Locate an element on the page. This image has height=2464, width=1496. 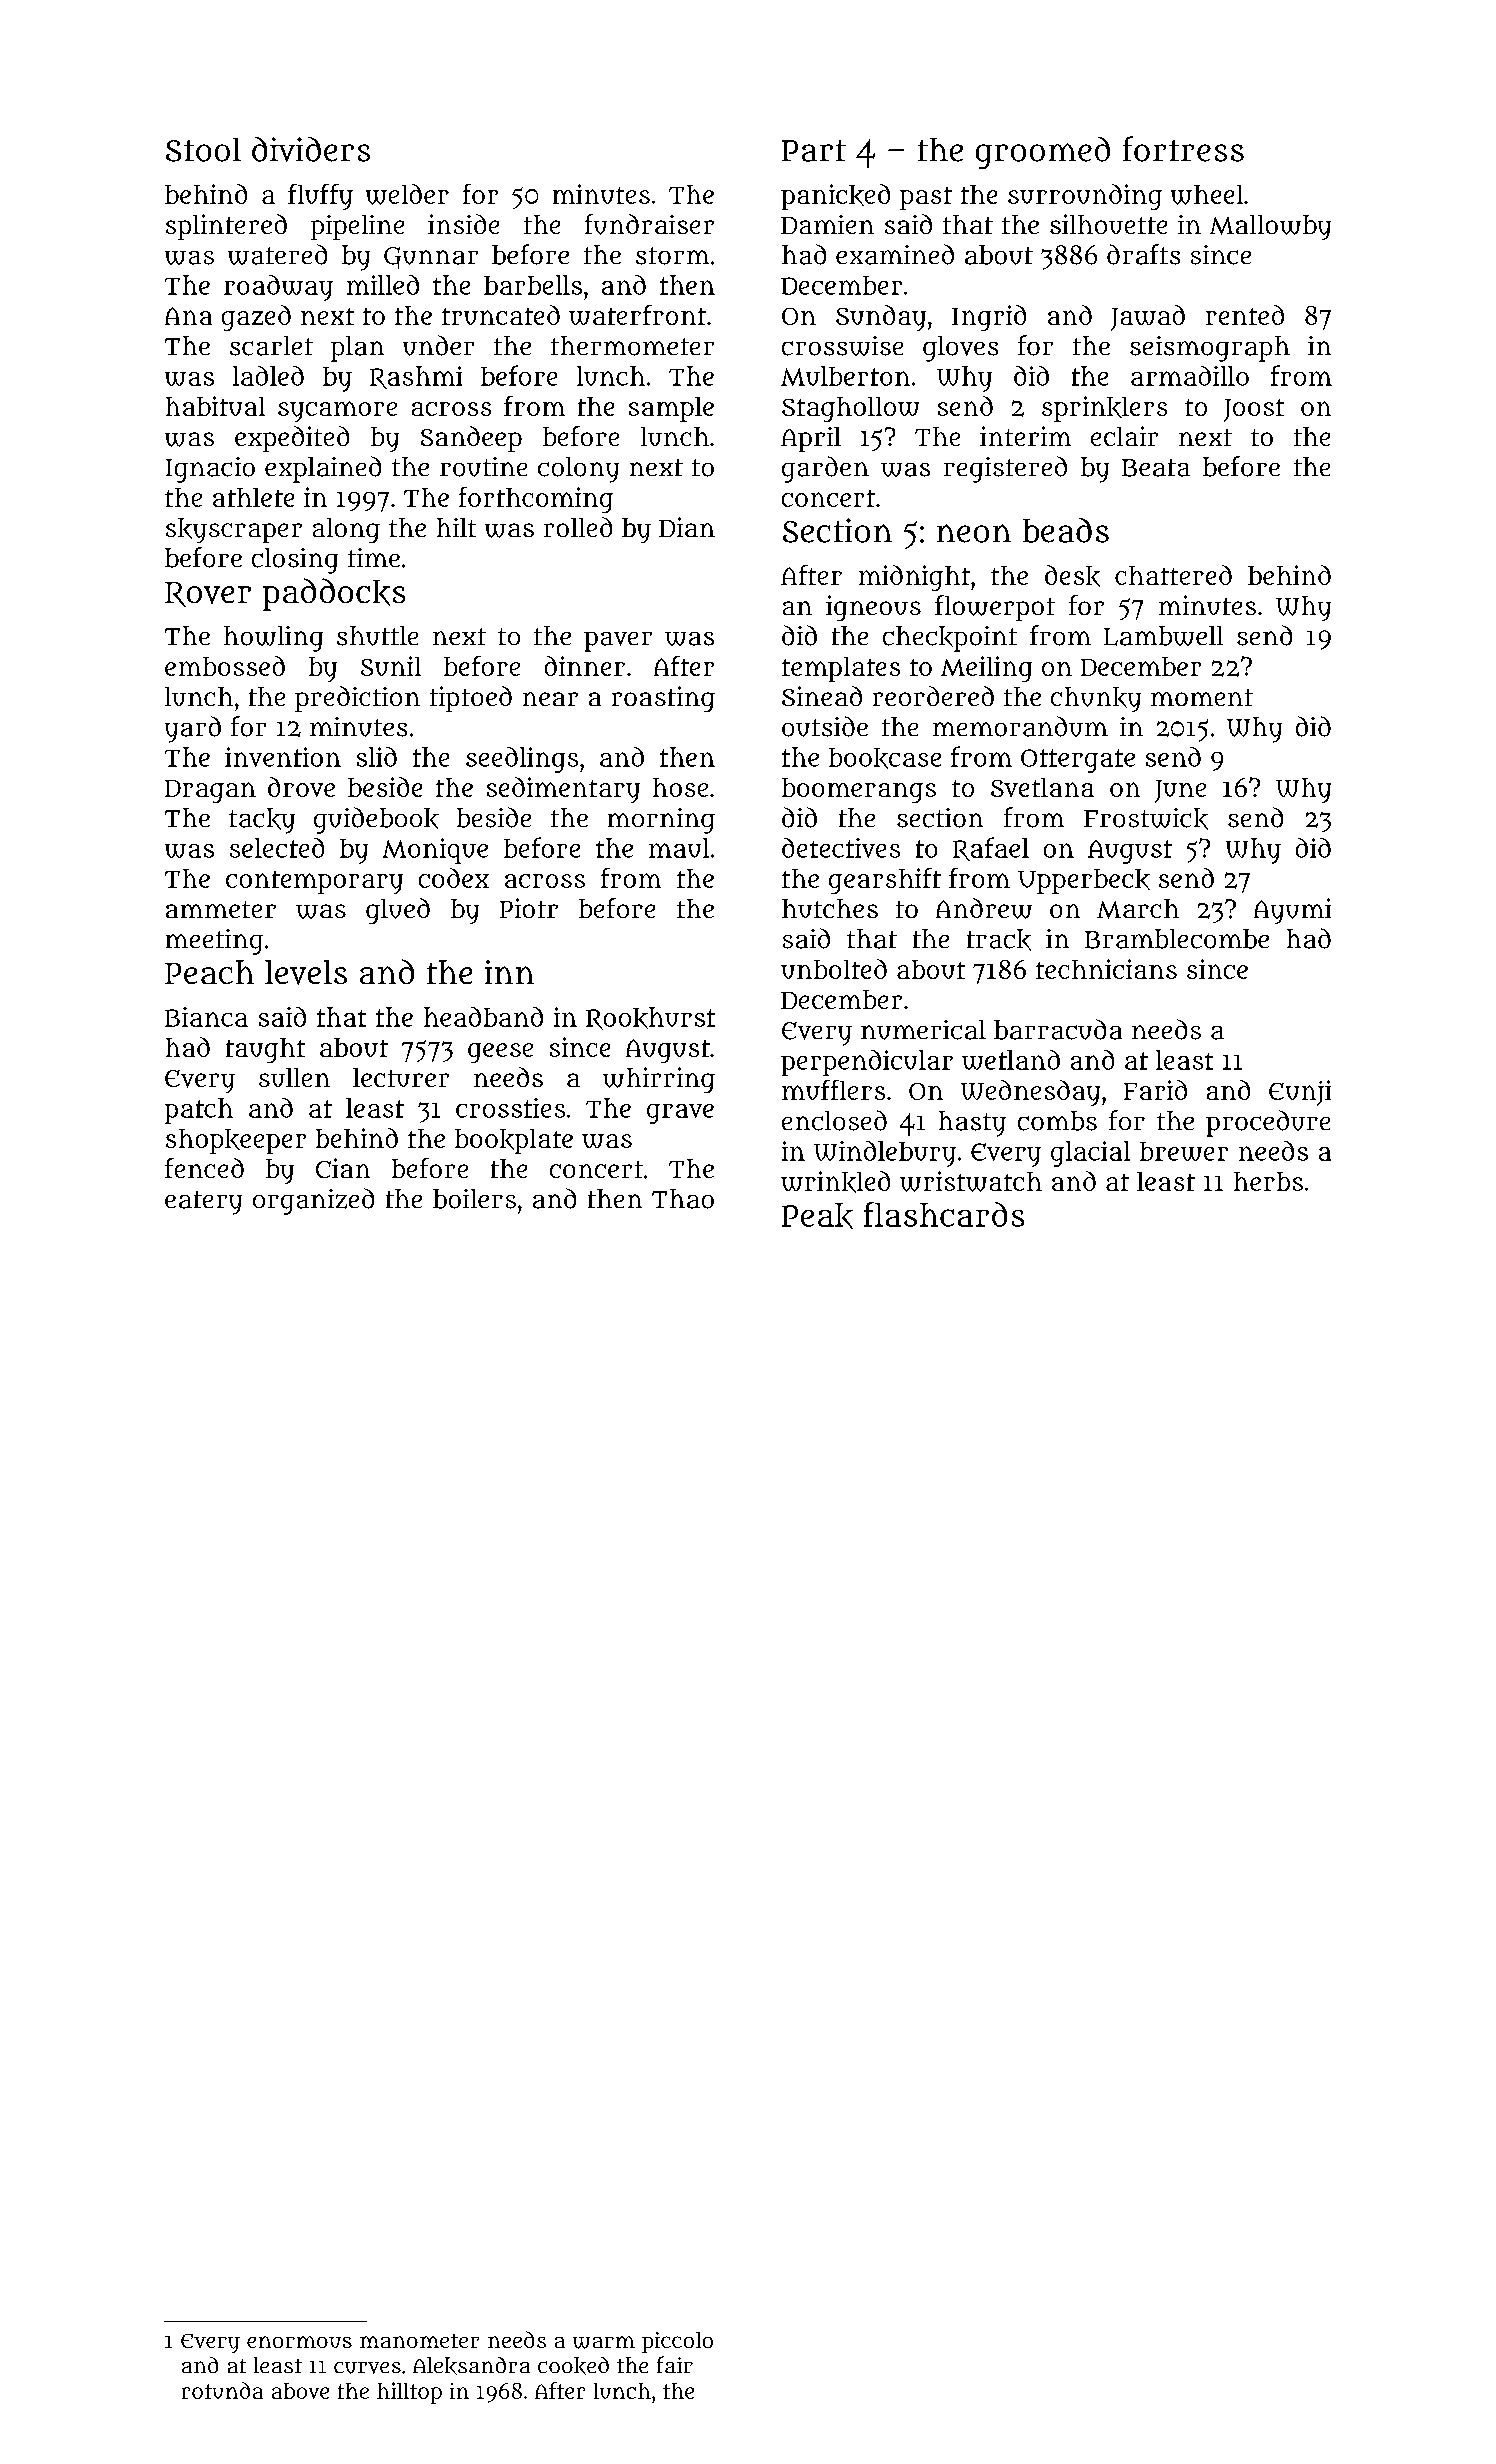
fortress is located at coordinates (1183, 149).
